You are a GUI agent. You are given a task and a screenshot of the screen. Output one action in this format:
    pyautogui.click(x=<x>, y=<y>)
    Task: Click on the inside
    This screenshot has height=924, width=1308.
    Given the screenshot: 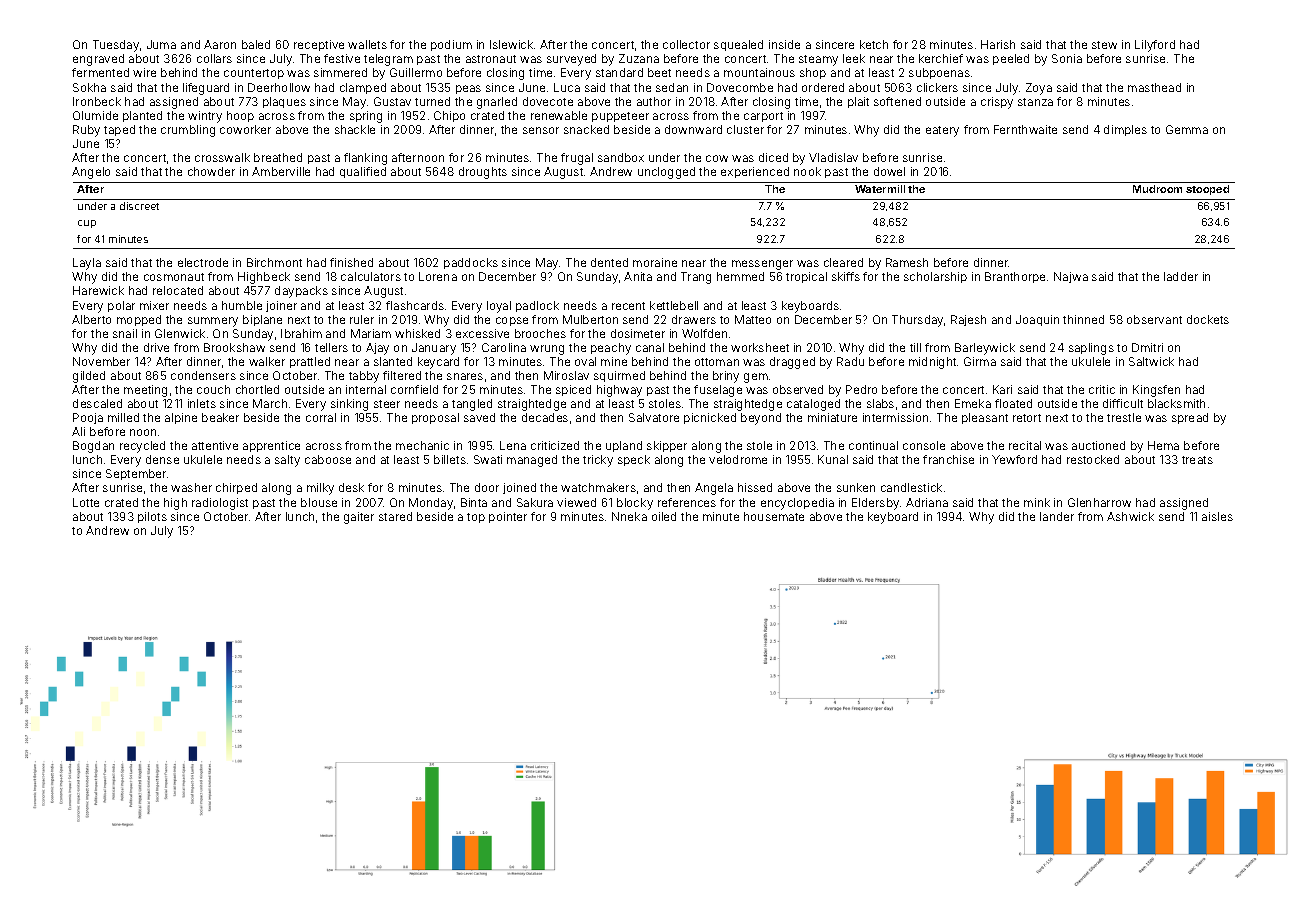 What is the action you would take?
    pyautogui.click(x=784, y=44)
